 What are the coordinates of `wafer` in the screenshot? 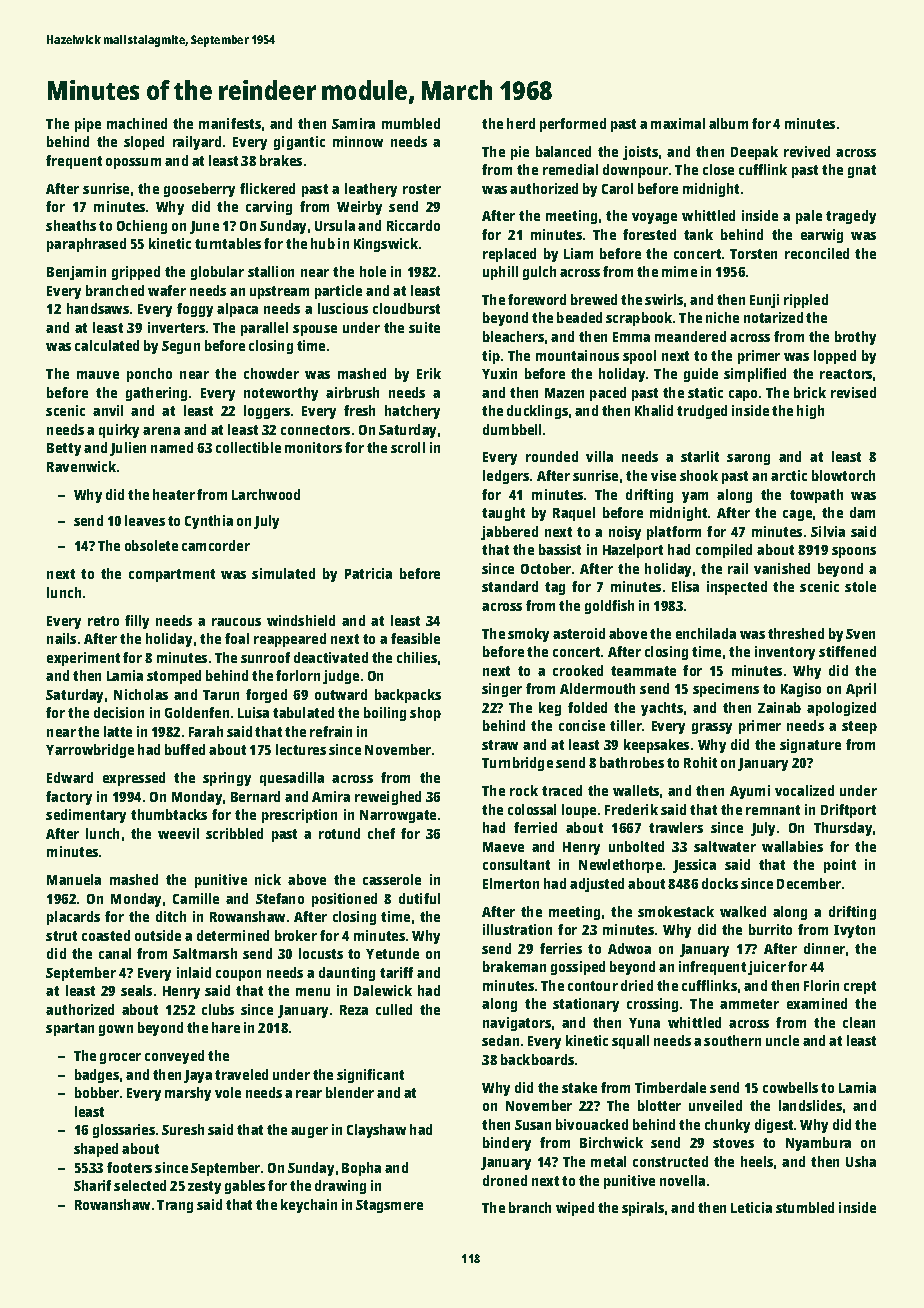 It's located at (167, 290).
